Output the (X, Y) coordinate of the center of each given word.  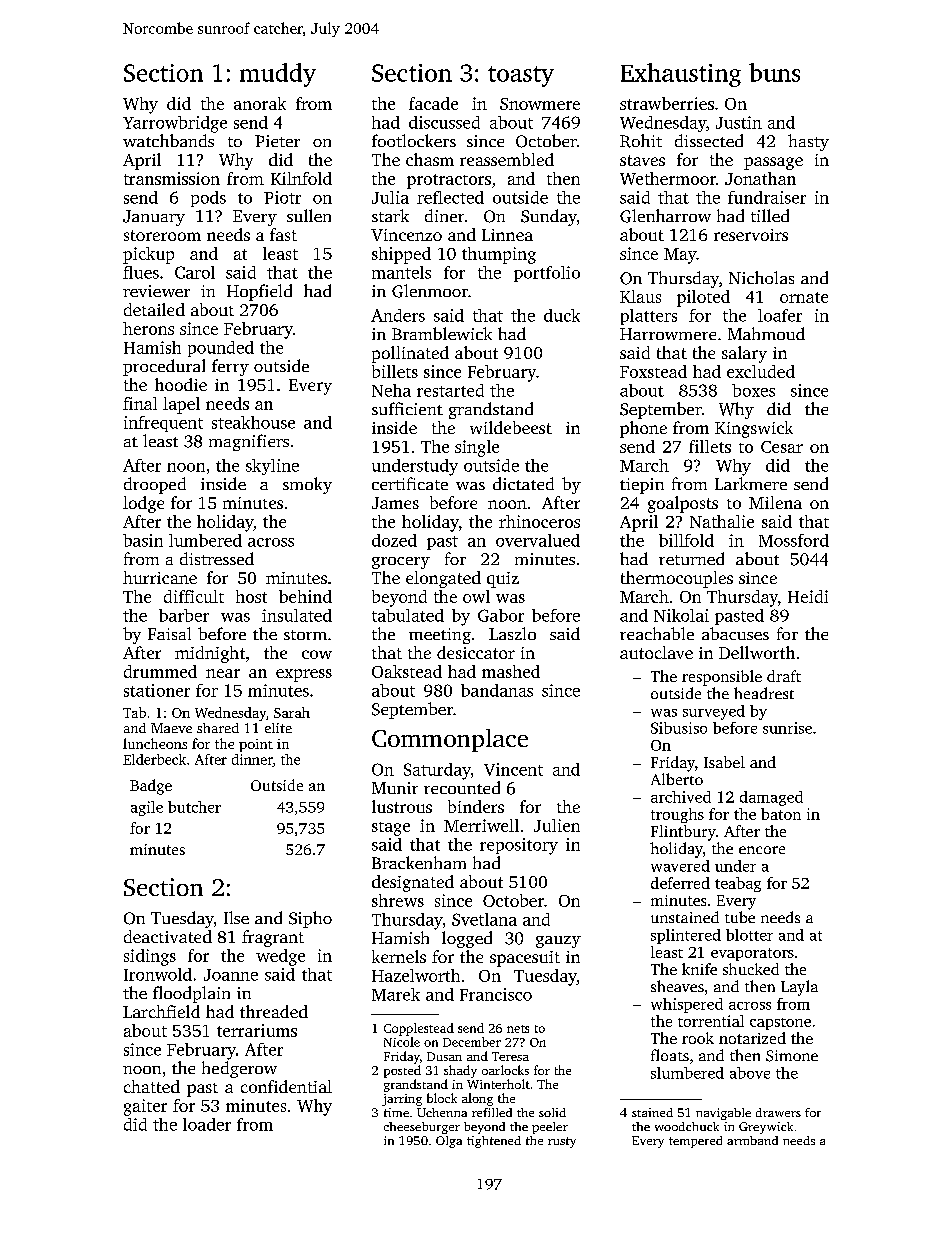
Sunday (549, 217)
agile (147, 808)
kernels (399, 956)
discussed (444, 122)
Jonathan (760, 178)
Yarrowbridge (175, 124)
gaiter (145, 1107)
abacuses (735, 633)
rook (698, 1038)
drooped (155, 485)
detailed (154, 309)
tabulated (408, 615)
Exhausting (681, 75)
